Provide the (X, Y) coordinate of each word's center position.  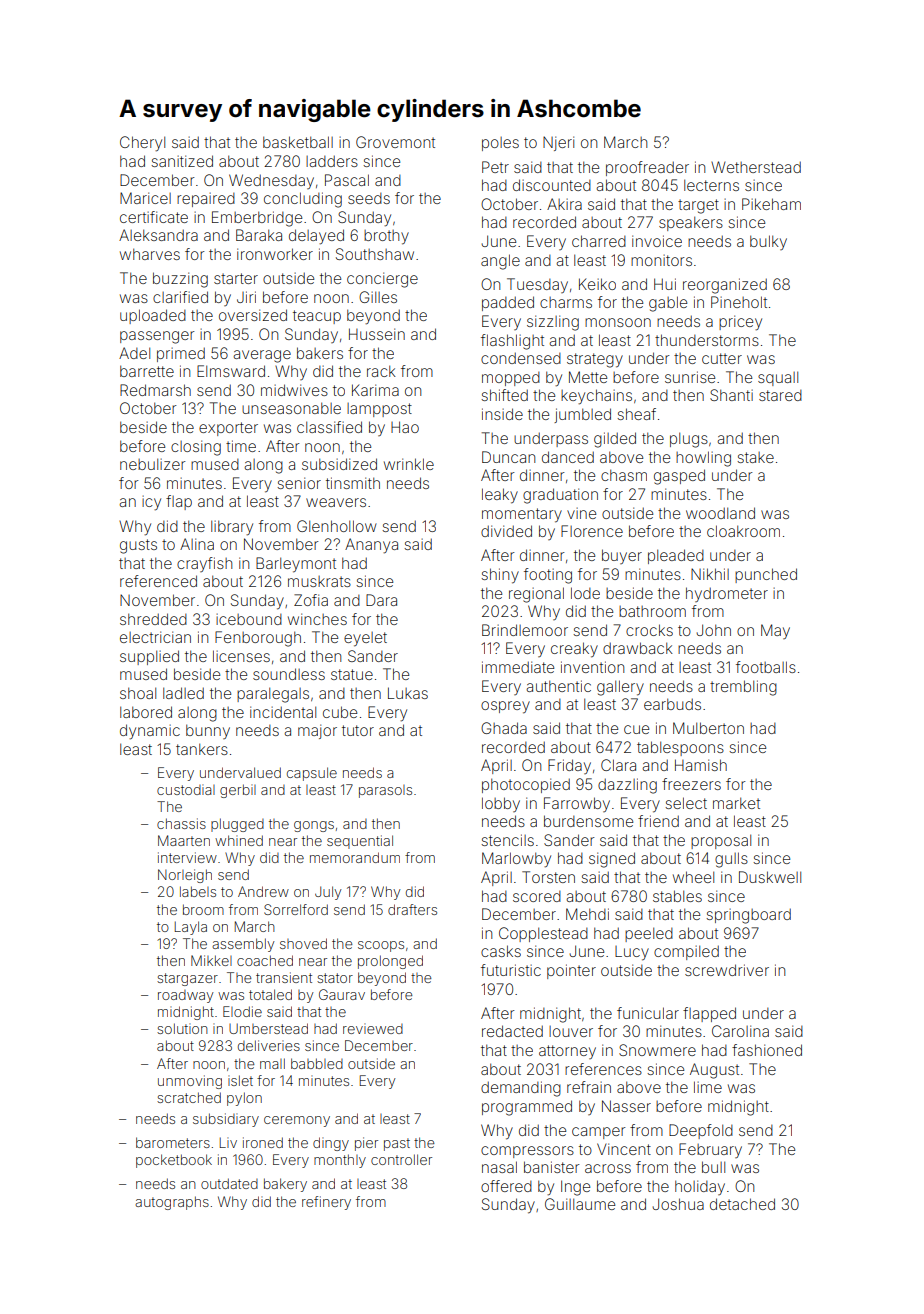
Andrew (263, 891)
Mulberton (708, 728)
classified (329, 427)
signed (612, 860)
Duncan (508, 457)
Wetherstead (756, 167)
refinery (326, 1203)
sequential (360, 842)
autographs (172, 1203)
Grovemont (395, 142)
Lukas (408, 693)
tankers (202, 749)
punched (766, 575)
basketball (298, 142)
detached (742, 1204)
